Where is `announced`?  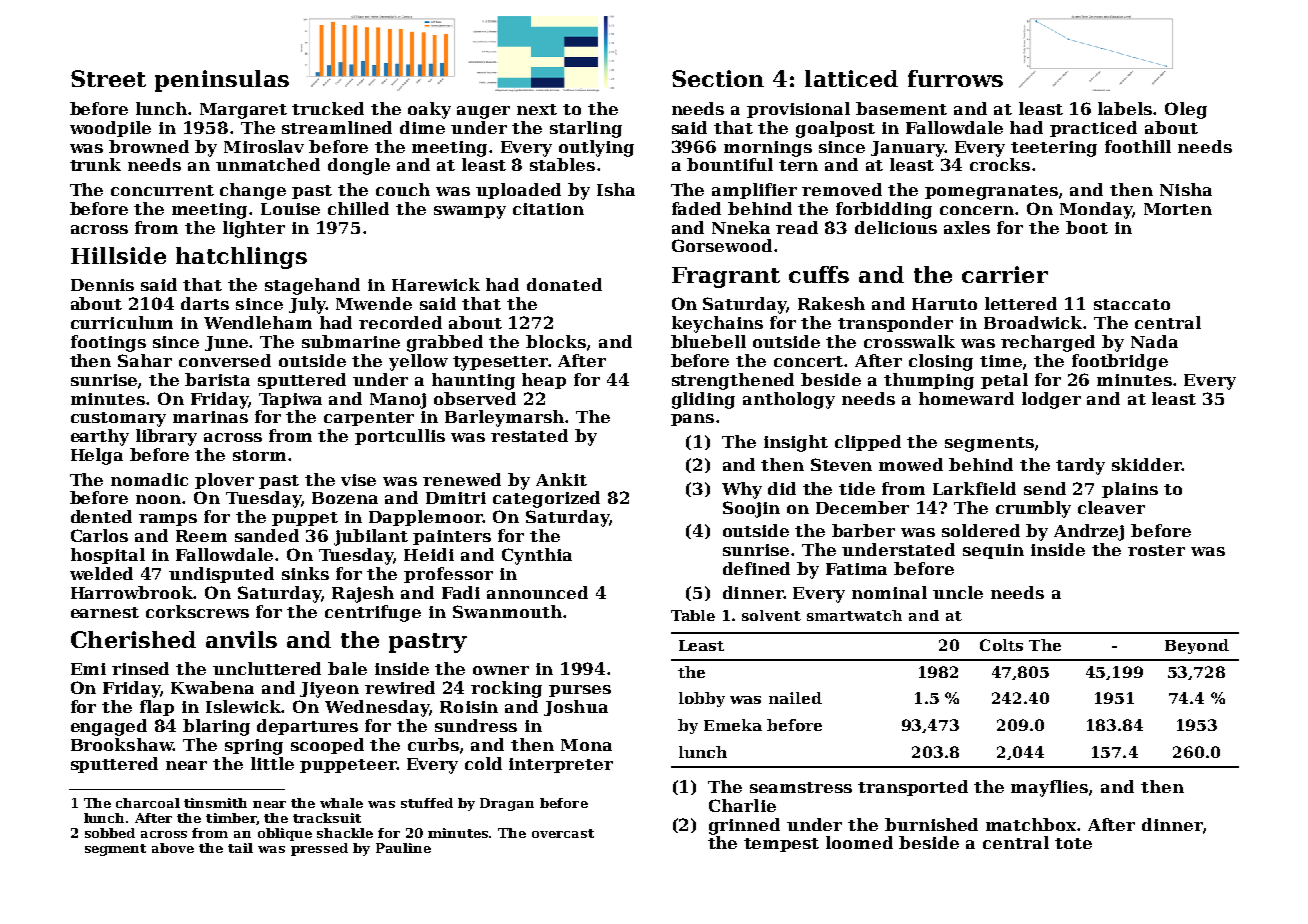
announced is located at coordinates (537, 592).
